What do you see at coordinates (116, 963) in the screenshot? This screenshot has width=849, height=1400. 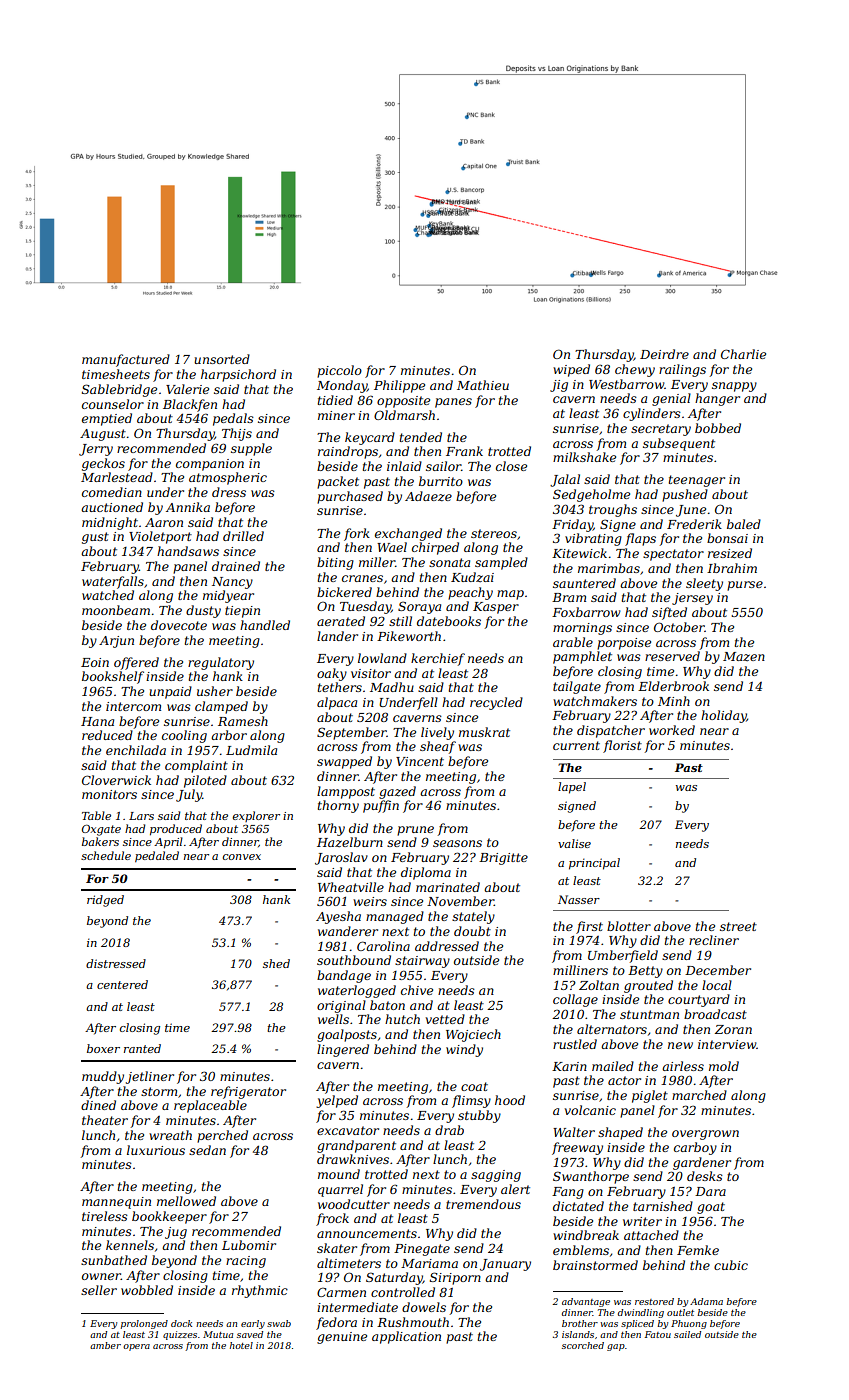 I see `distressed` at bounding box center [116, 963].
